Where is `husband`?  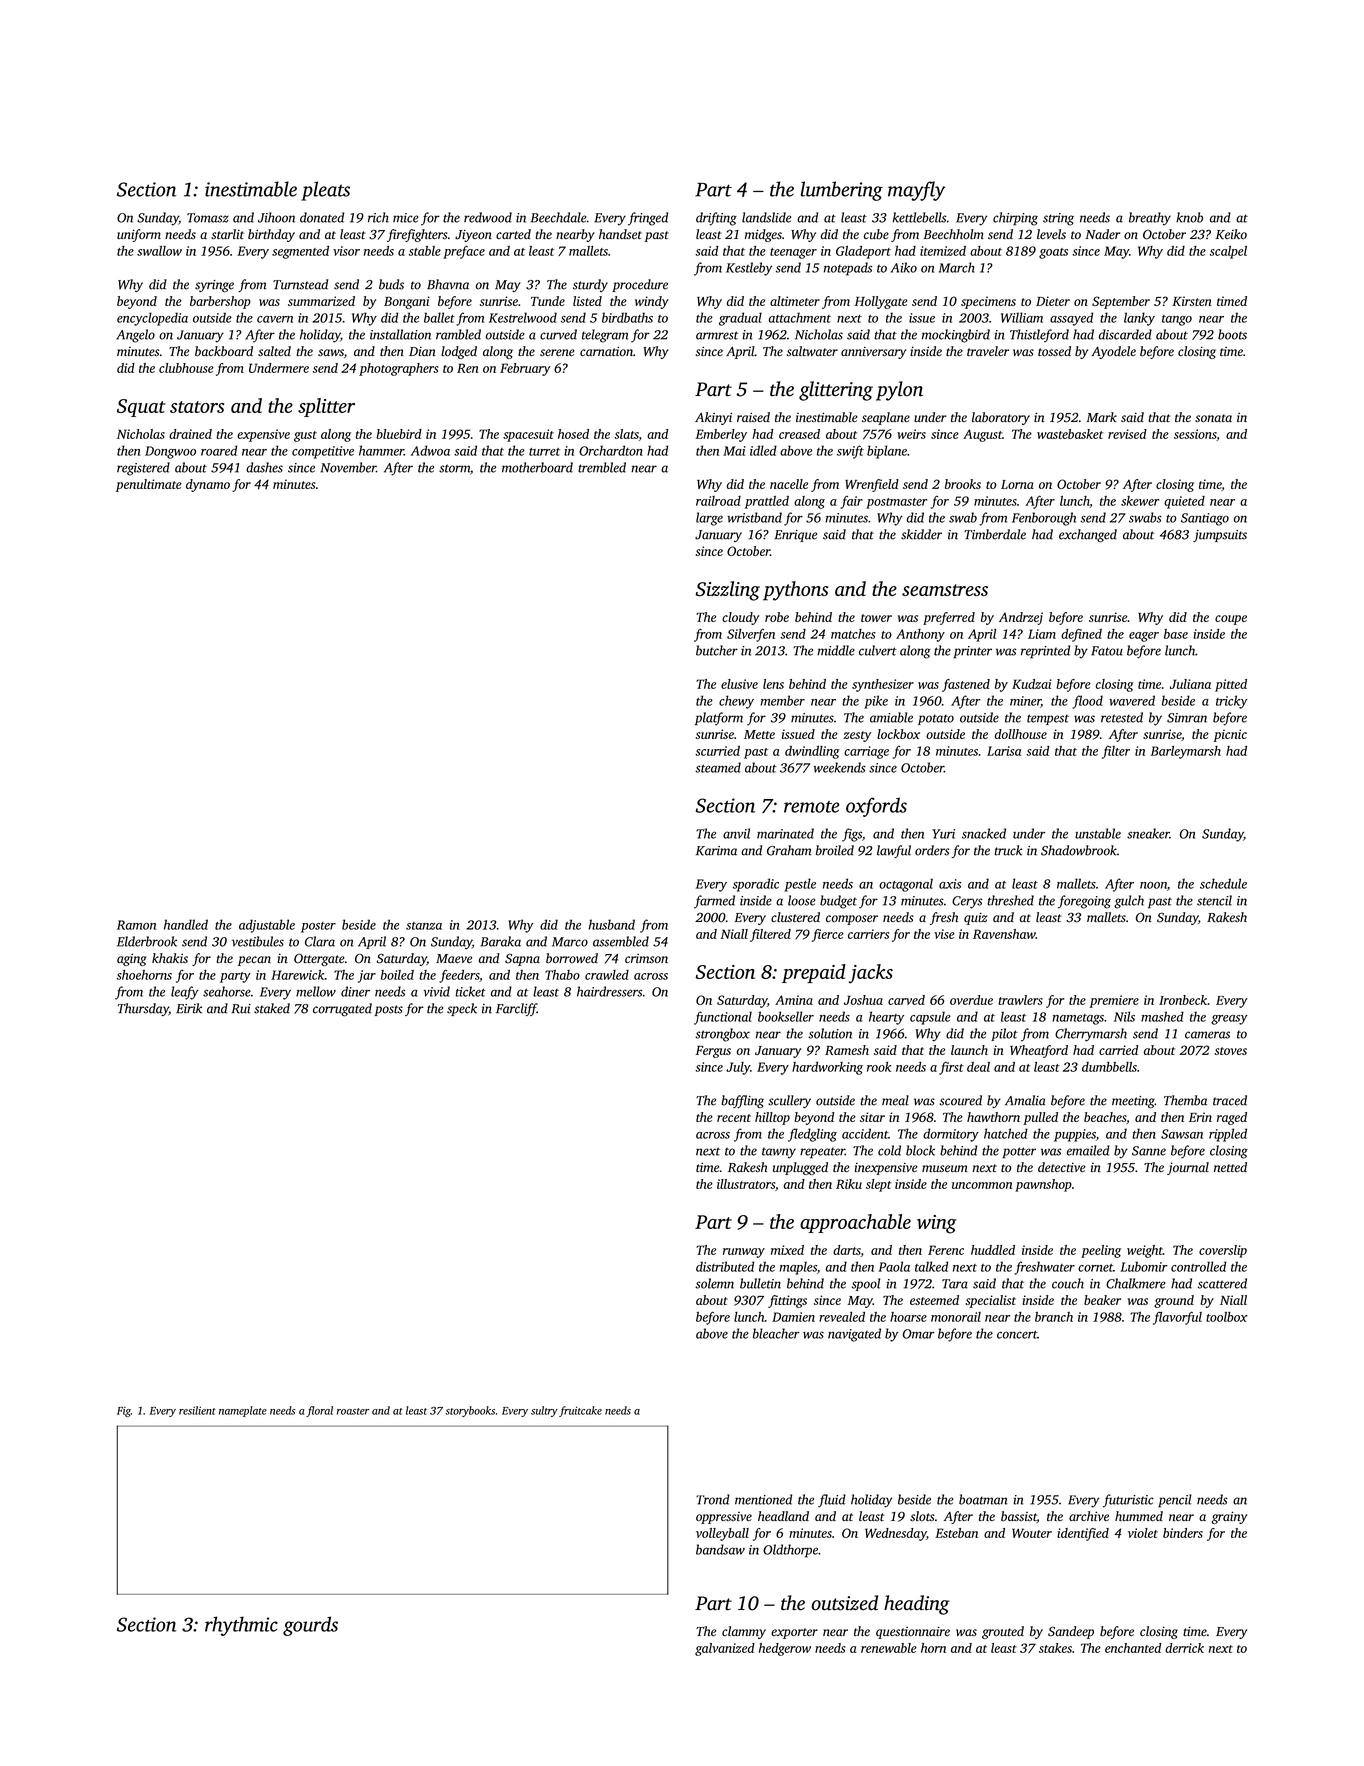
husband is located at coordinates (611, 924).
